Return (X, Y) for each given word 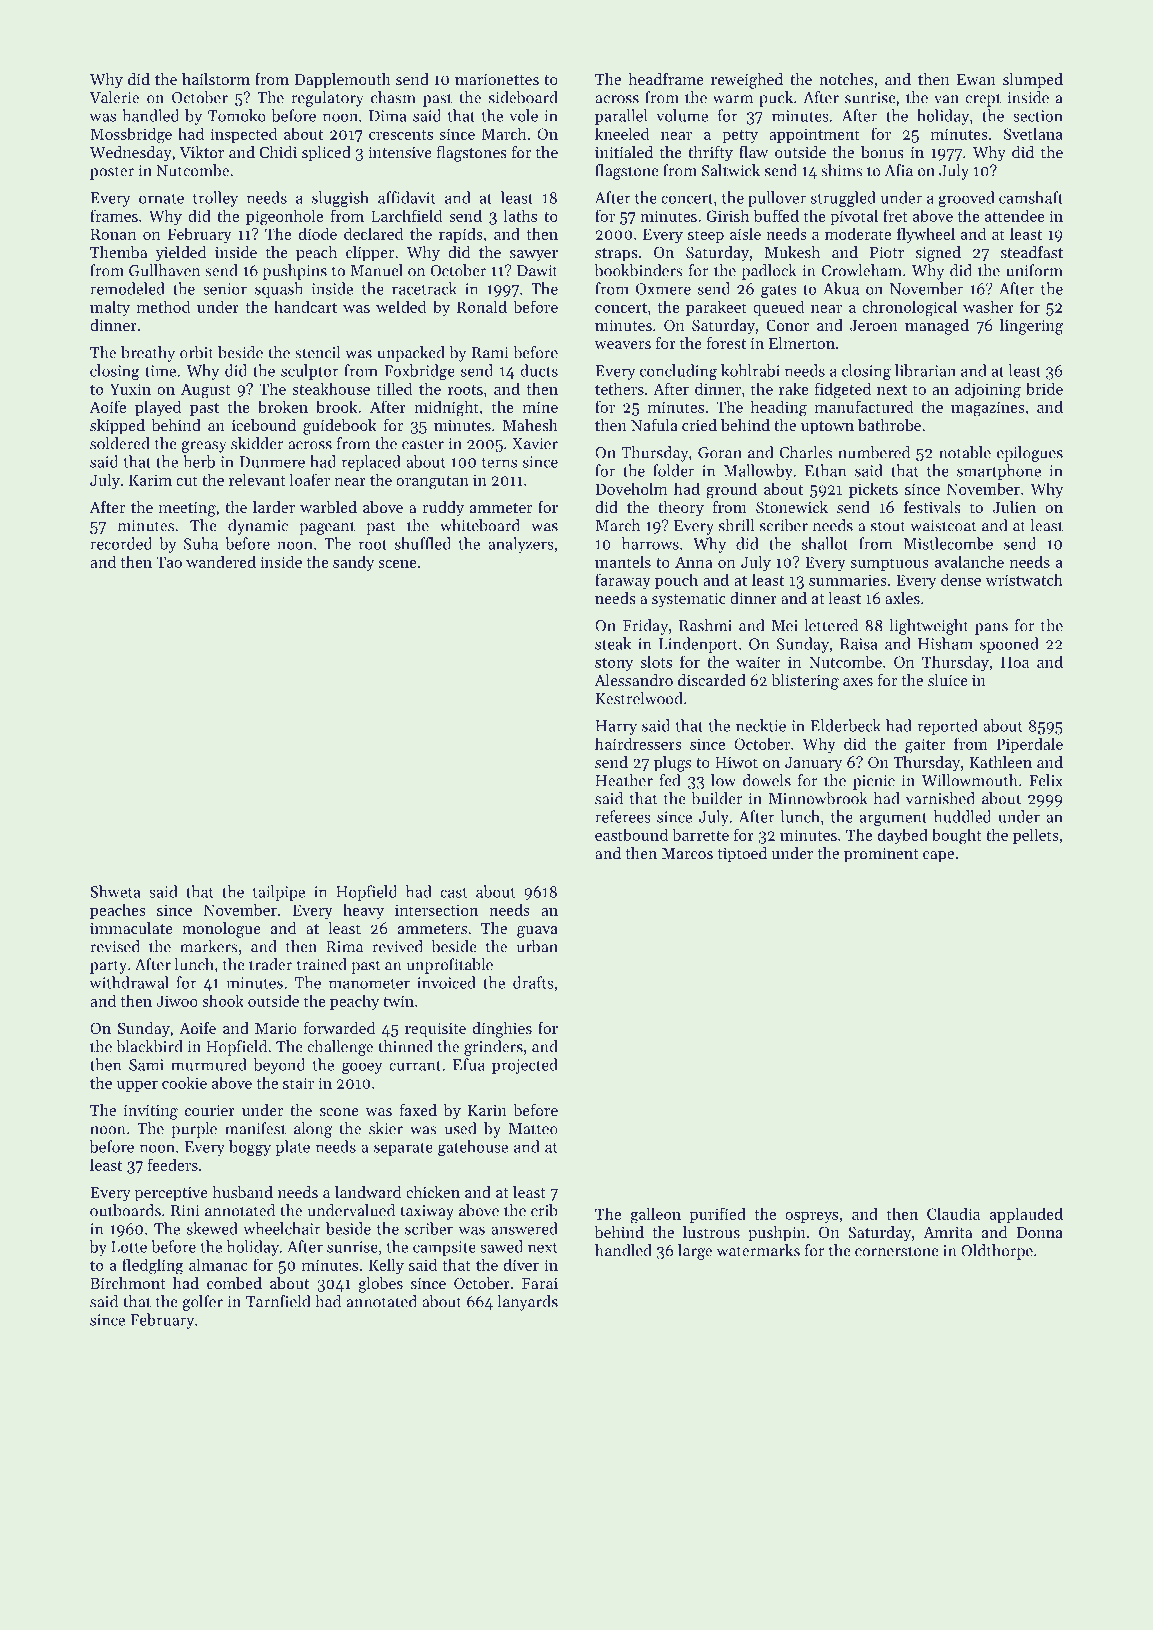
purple (194, 1130)
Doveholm (631, 488)
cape (938, 857)
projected (525, 1066)
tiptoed (742, 855)
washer (988, 306)
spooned (1009, 645)
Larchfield (406, 215)
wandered (221, 561)
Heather (624, 780)
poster (112, 173)
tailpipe (279, 893)
